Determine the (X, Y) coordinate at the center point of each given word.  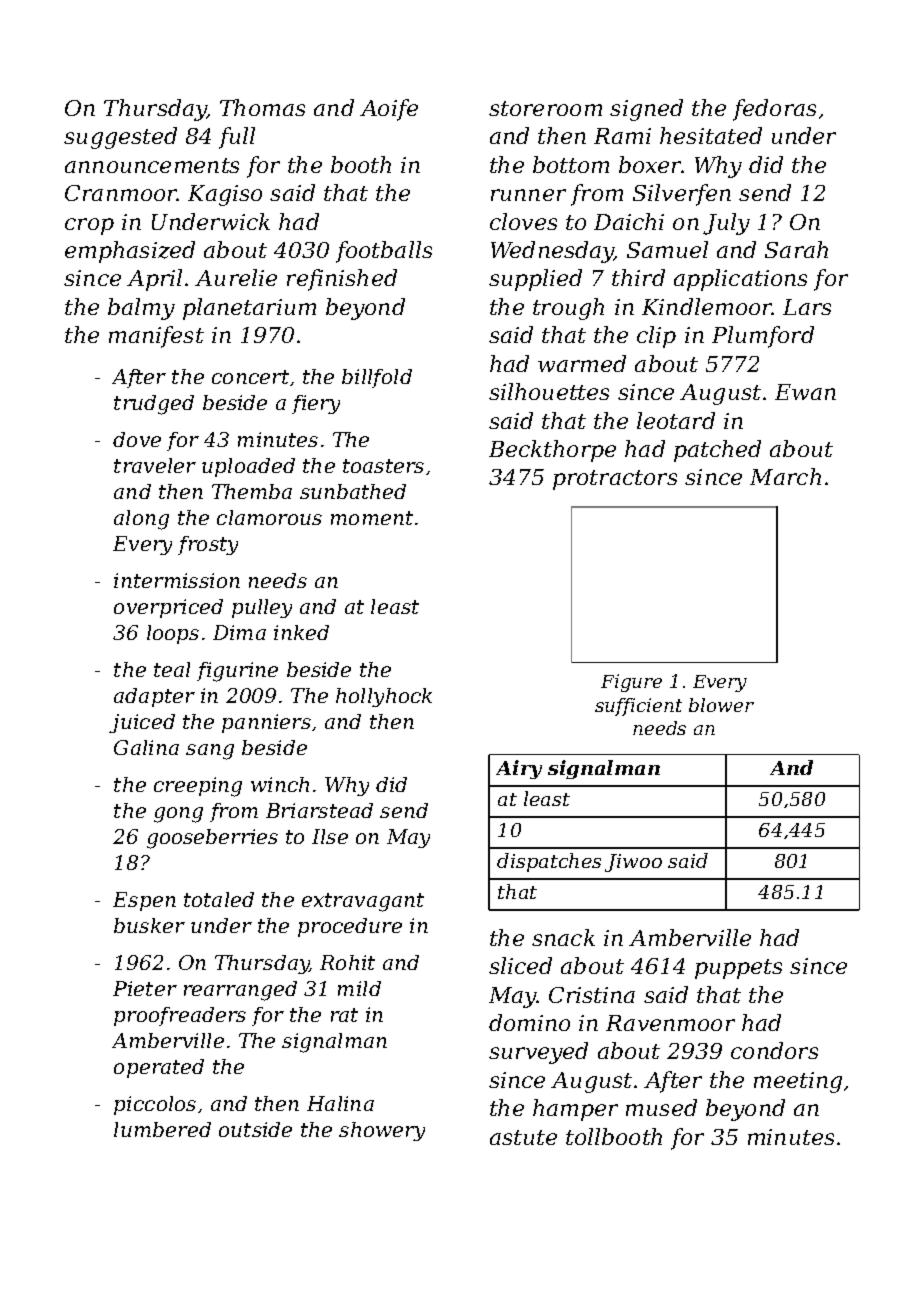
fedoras (774, 110)
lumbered (162, 1129)
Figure (631, 683)
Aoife (389, 110)
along (141, 520)
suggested (120, 138)
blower (721, 705)
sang (210, 752)
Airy (519, 769)
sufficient (638, 707)
